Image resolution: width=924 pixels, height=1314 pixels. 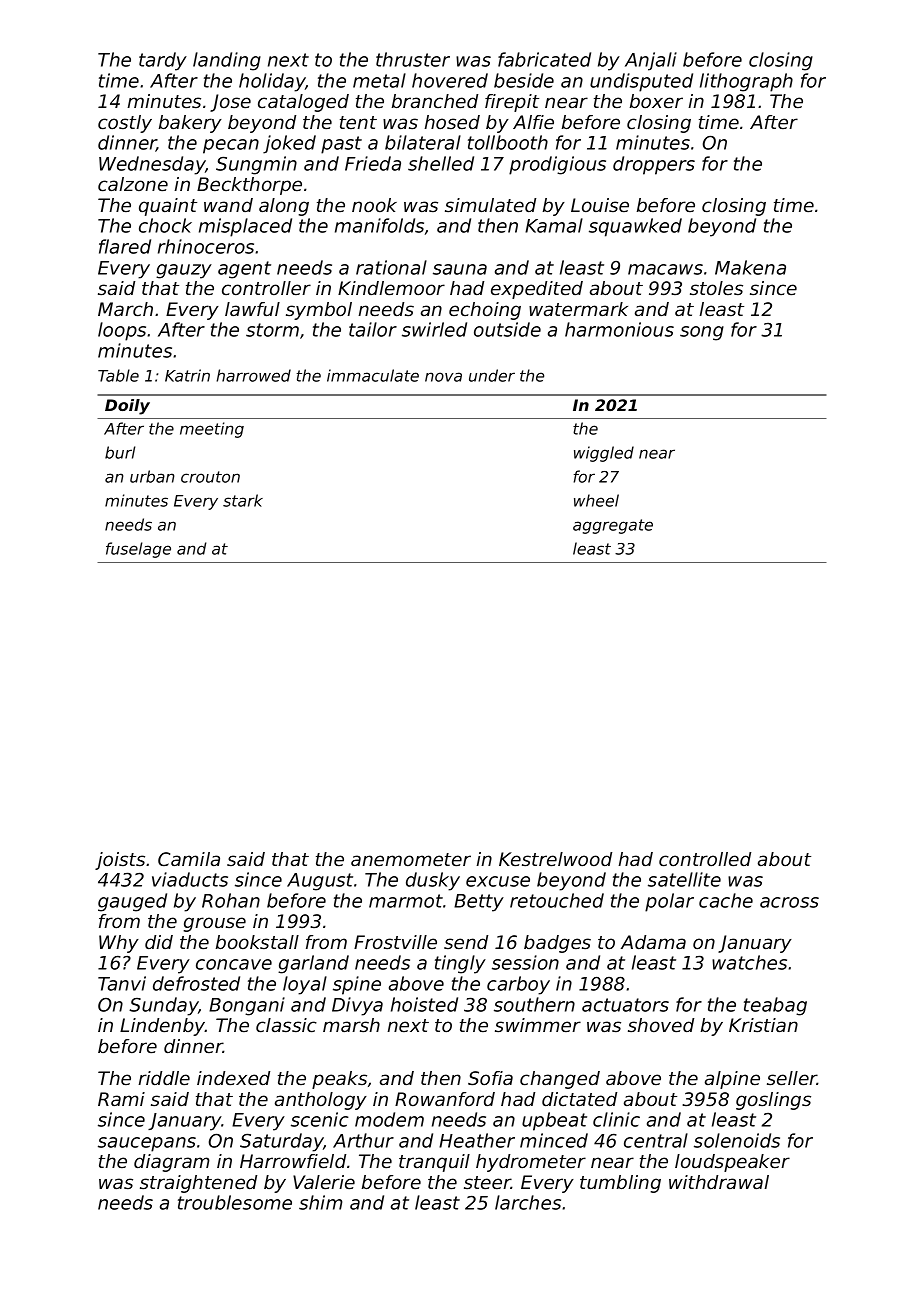 I want to click on Makena, so click(x=750, y=267).
